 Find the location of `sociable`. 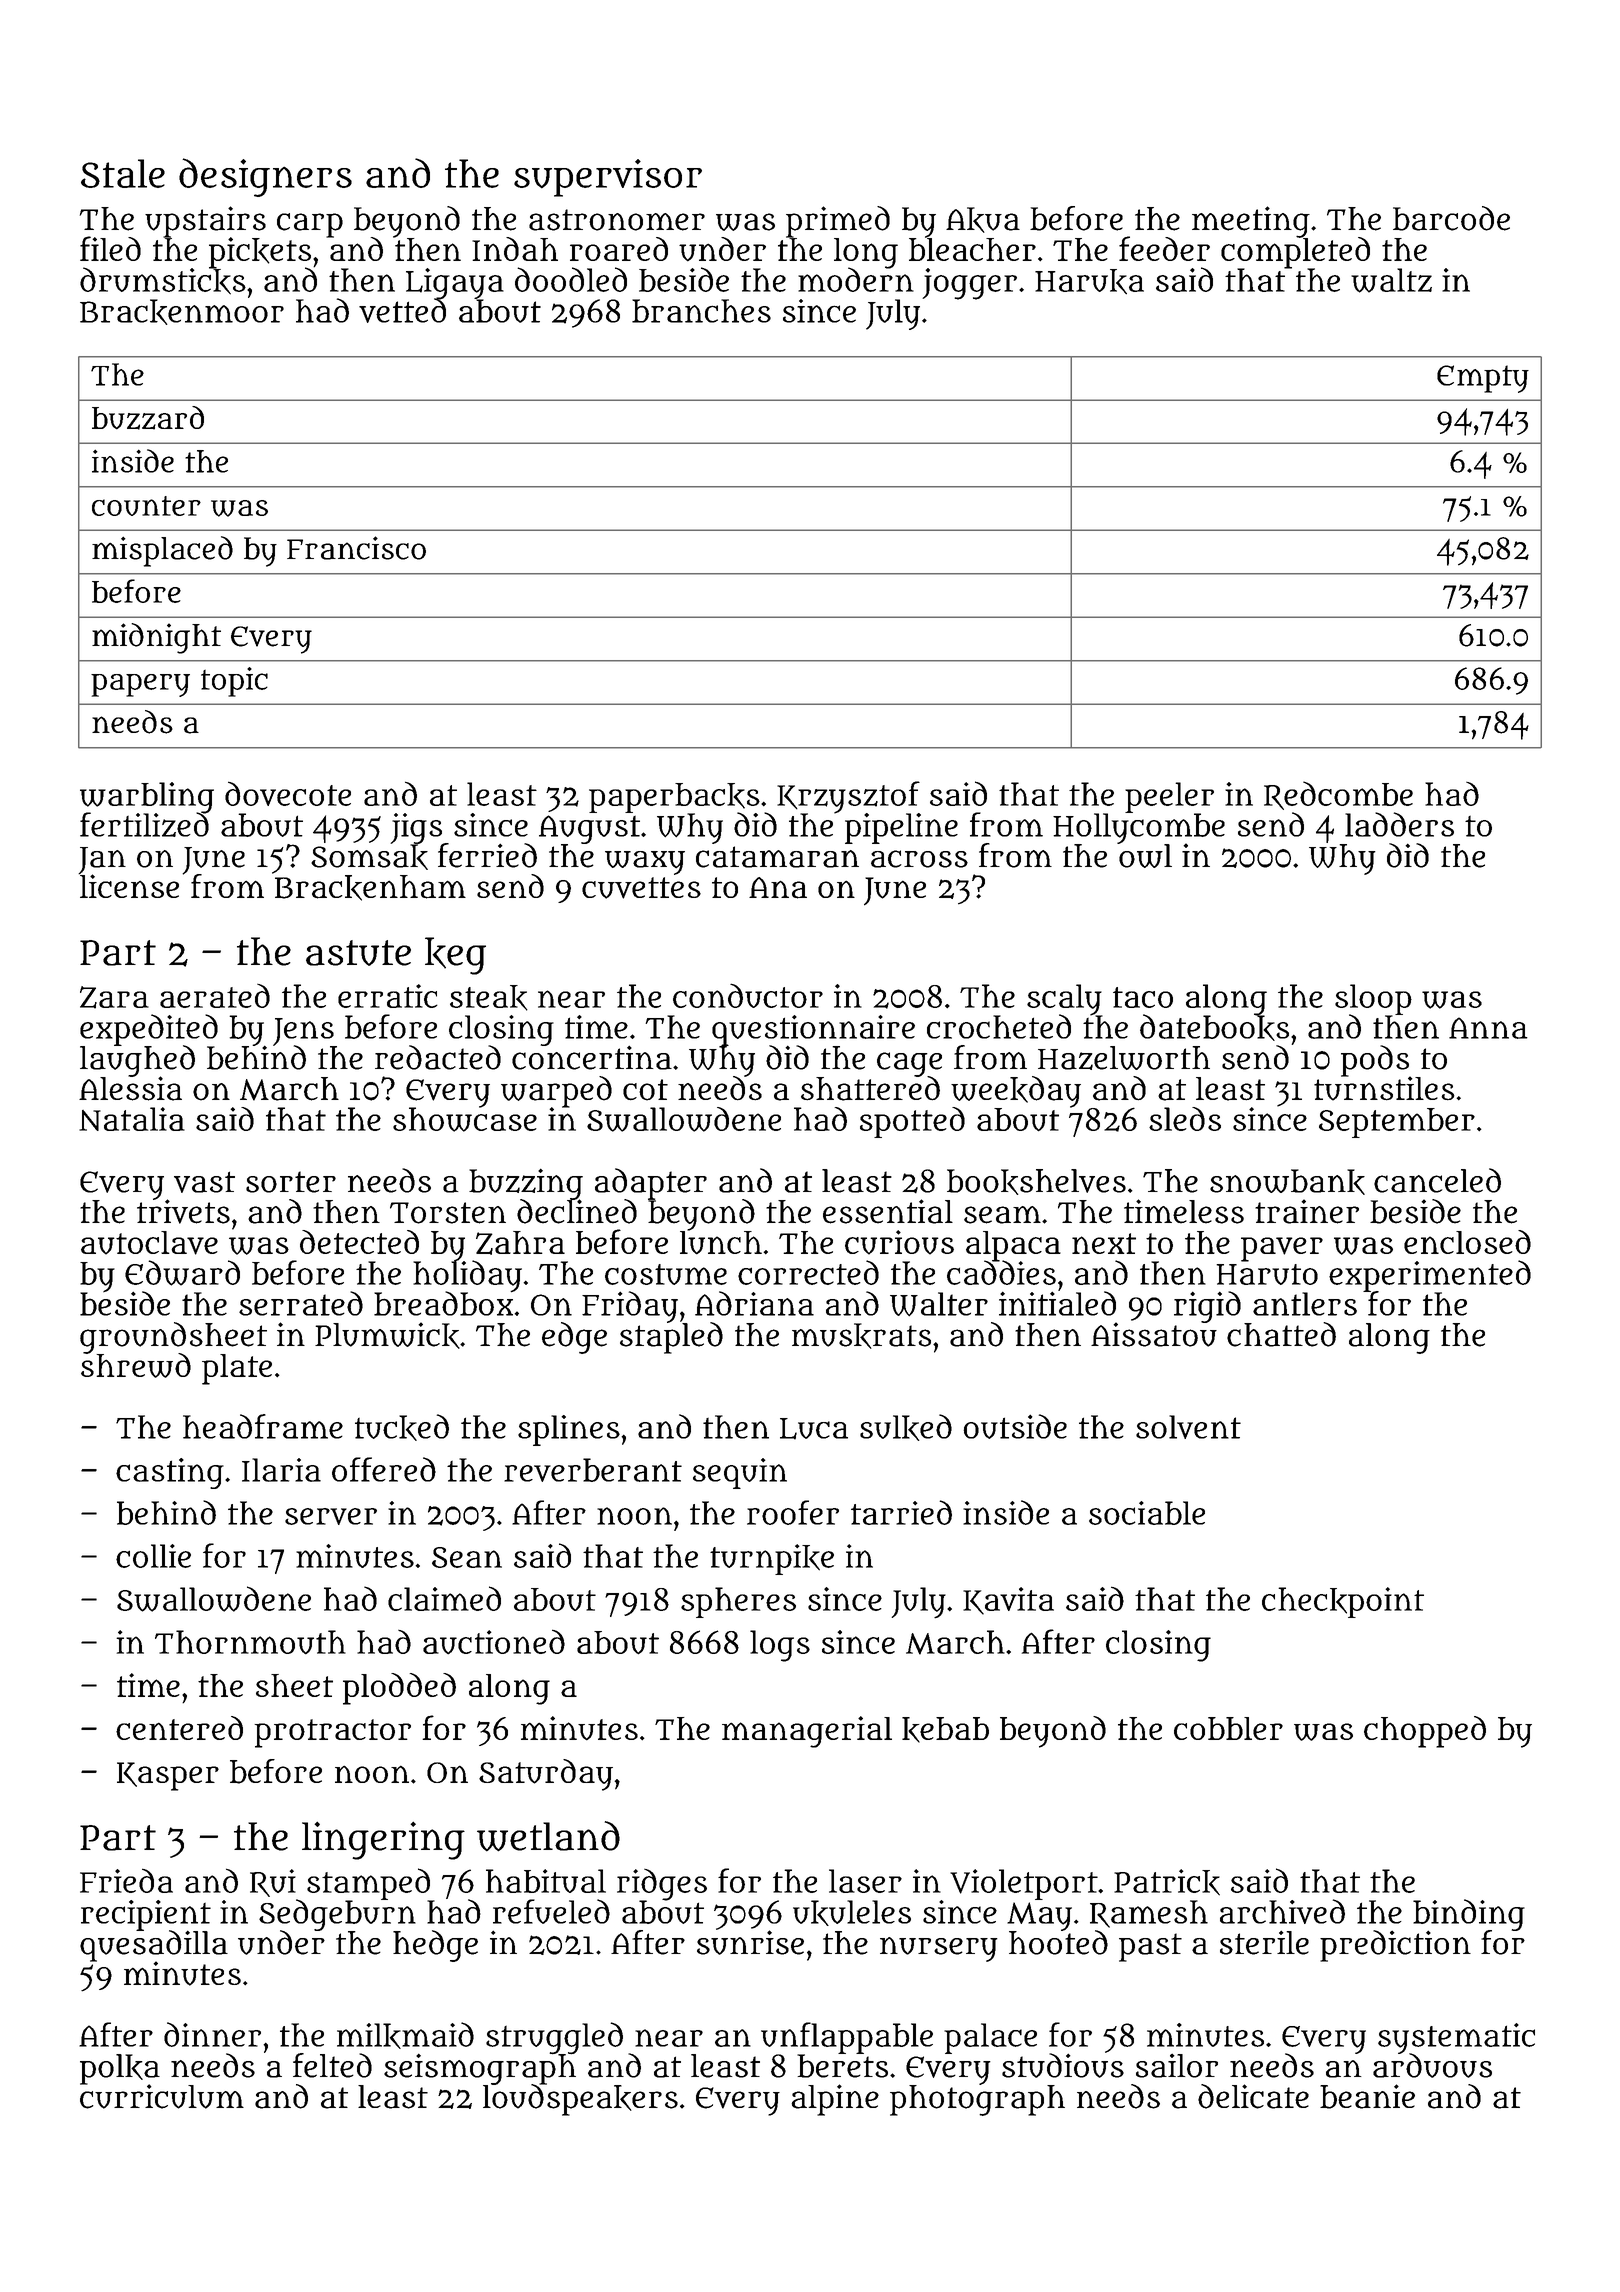

sociable is located at coordinates (1147, 1513).
